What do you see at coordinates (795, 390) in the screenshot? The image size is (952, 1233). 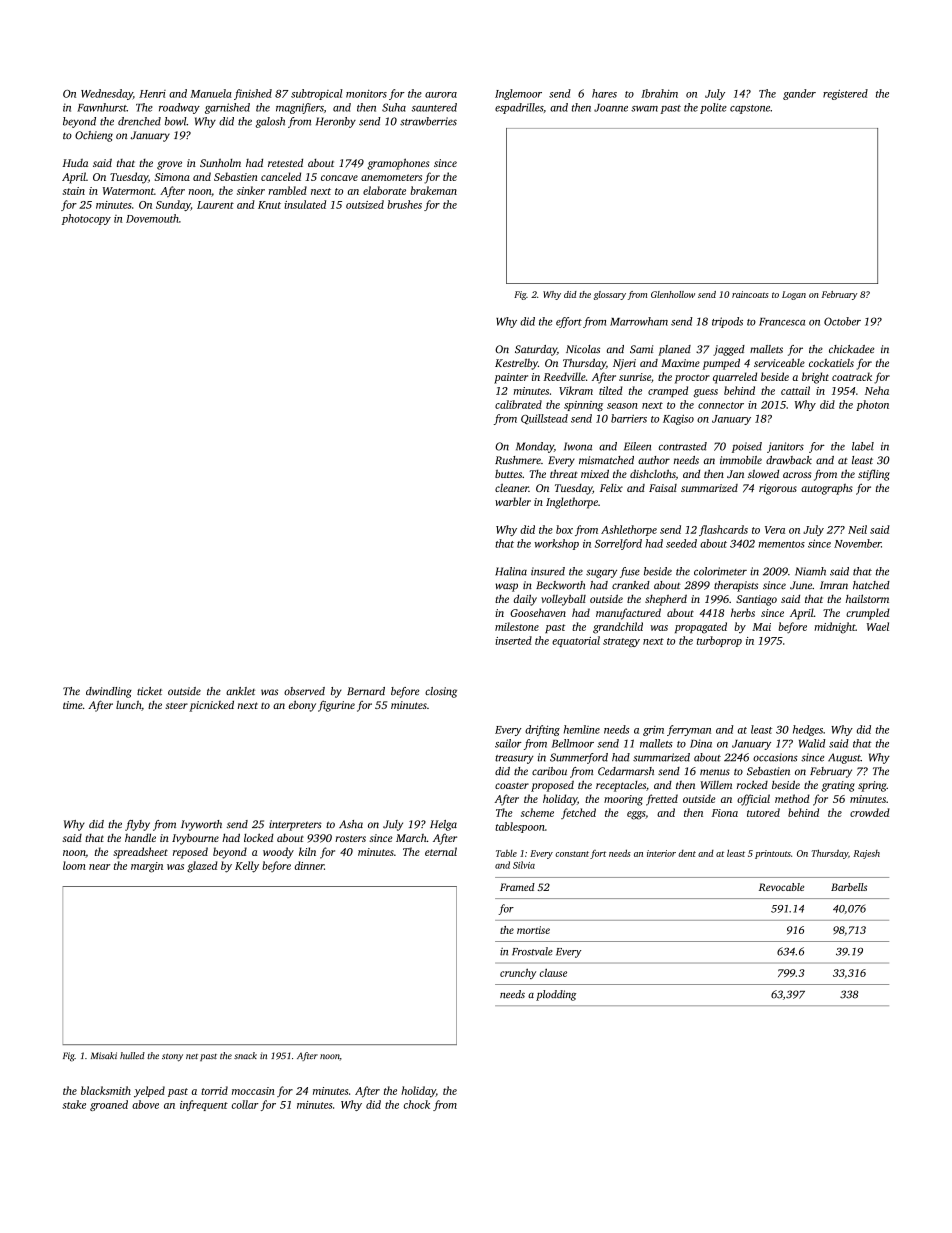 I see `cattail` at bounding box center [795, 390].
